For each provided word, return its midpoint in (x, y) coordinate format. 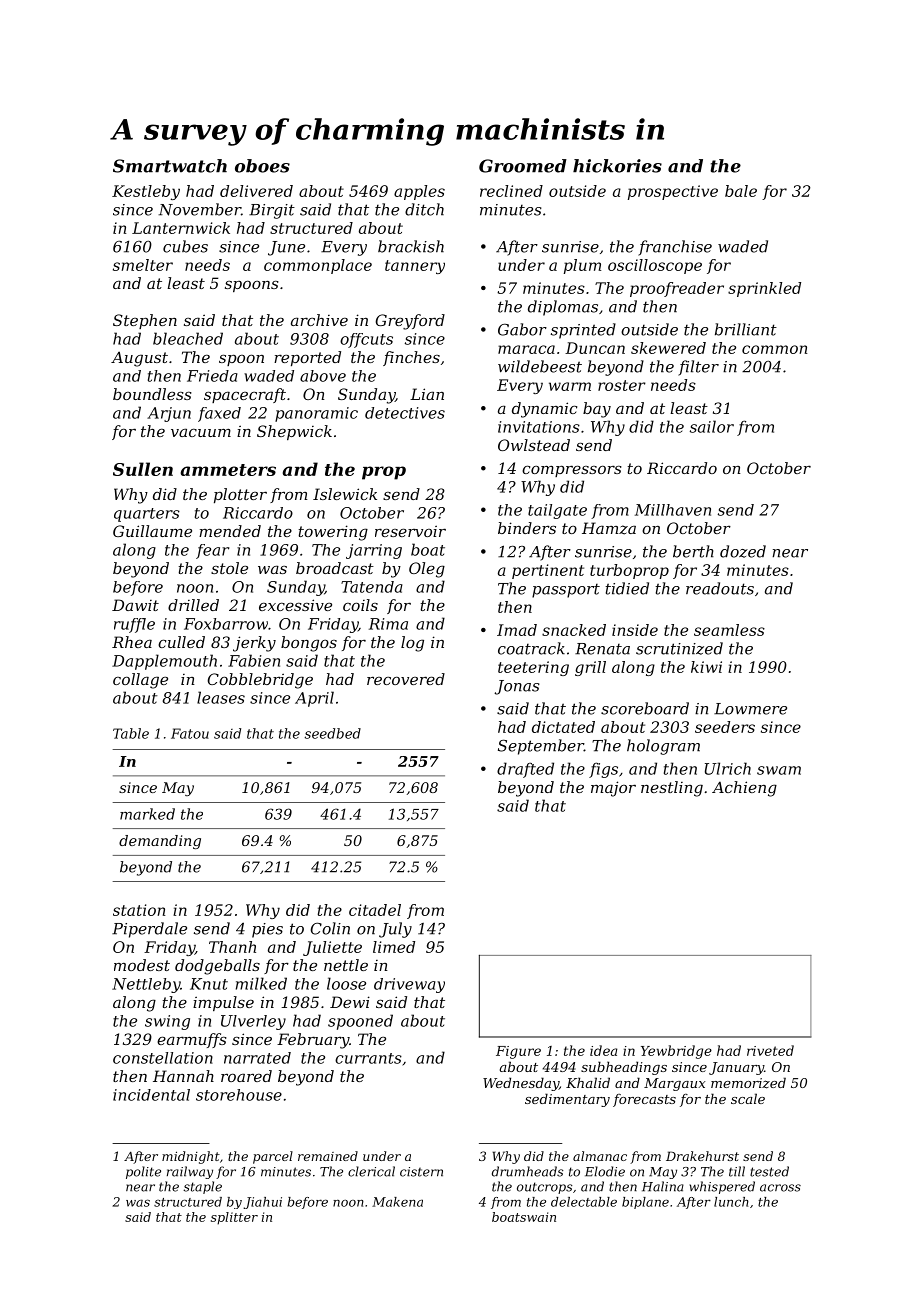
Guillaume (152, 531)
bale (741, 191)
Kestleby (146, 192)
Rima (388, 624)
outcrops (544, 1188)
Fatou (190, 733)
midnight (191, 1157)
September (541, 747)
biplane (645, 1203)
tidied (627, 588)
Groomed (523, 166)
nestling (672, 789)
